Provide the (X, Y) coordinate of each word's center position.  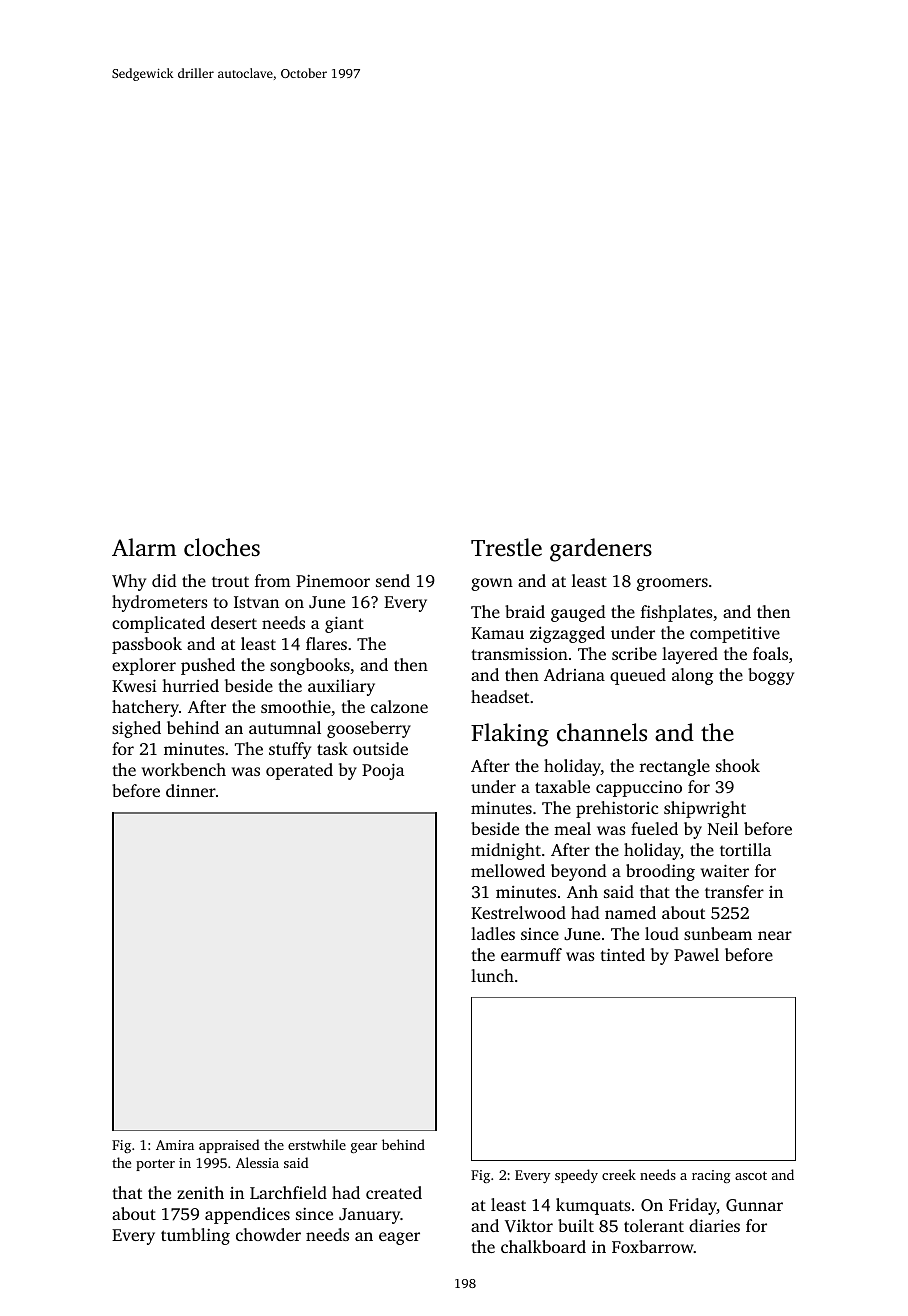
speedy (576, 1176)
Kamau (497, 633)
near (775, 935)
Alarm (144, 547)
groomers (672, 584)
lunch (492, 975)
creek (619, 1174)
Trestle (506, 547)
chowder (268, 1234)
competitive (735, 635)
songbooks (310, 666)
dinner (191, 790)
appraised (229, 1146)
